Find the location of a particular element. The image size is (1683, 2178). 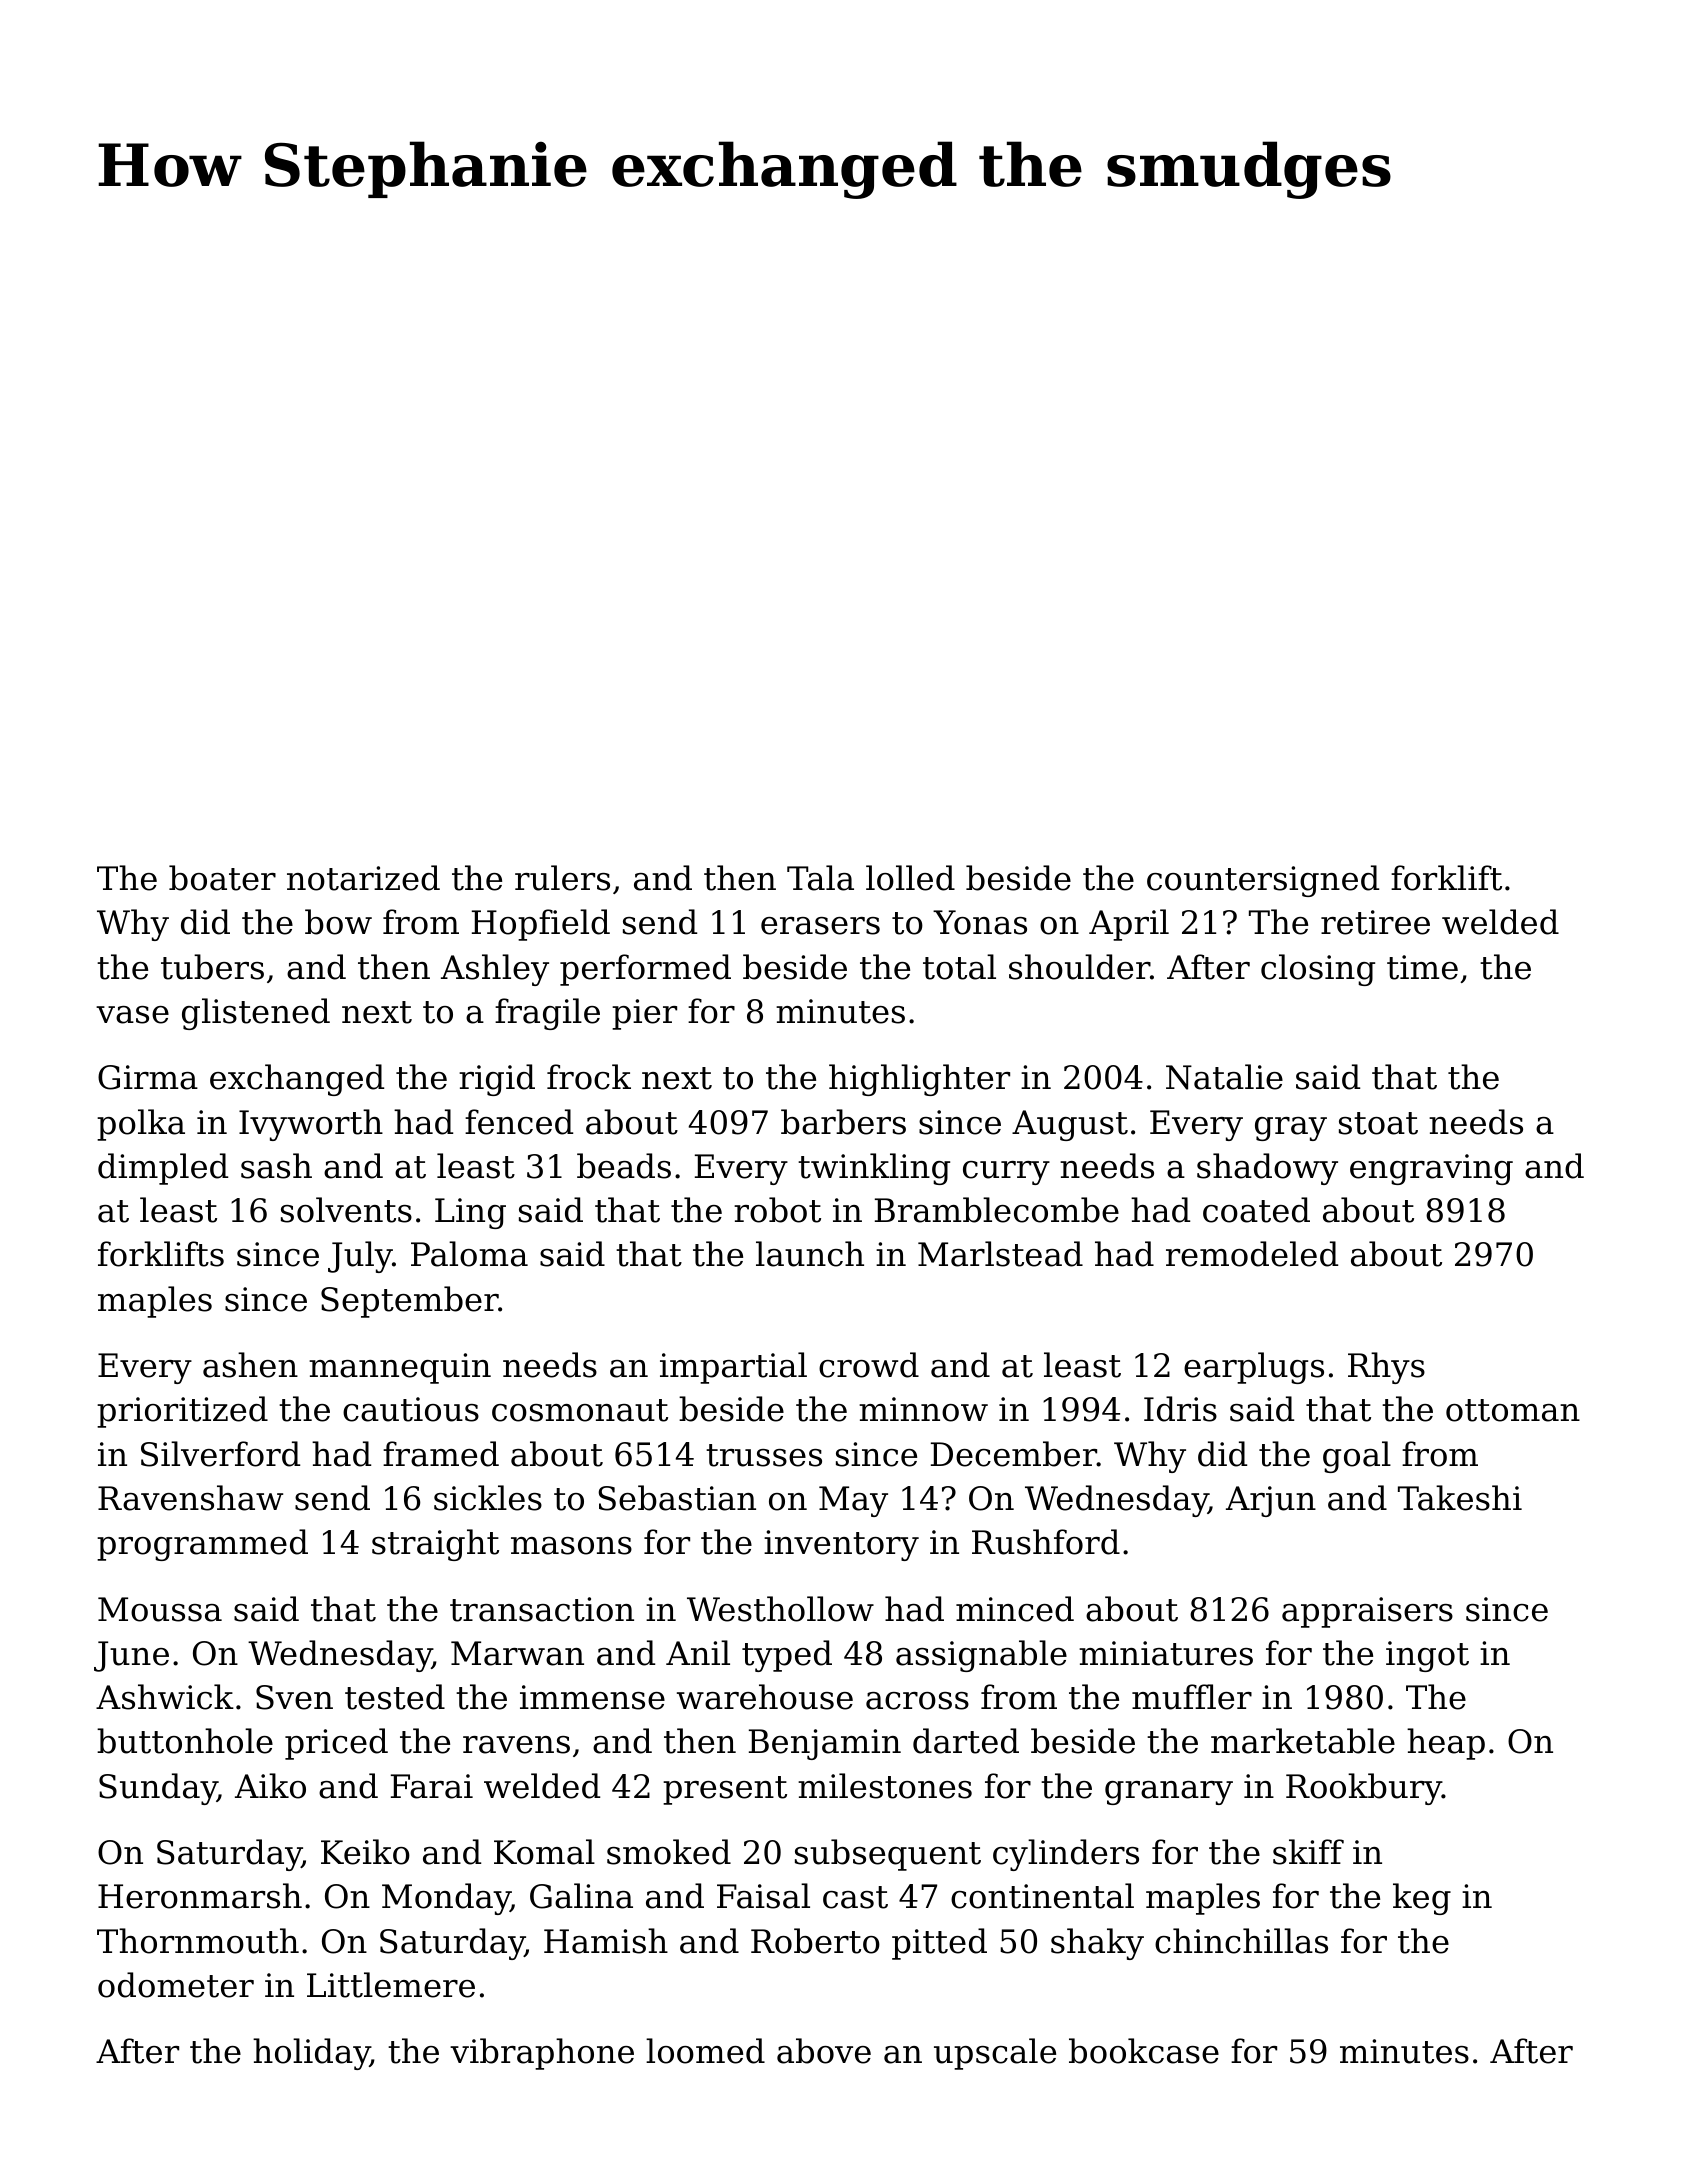

heap is located at coordinates (1446, 1744).
